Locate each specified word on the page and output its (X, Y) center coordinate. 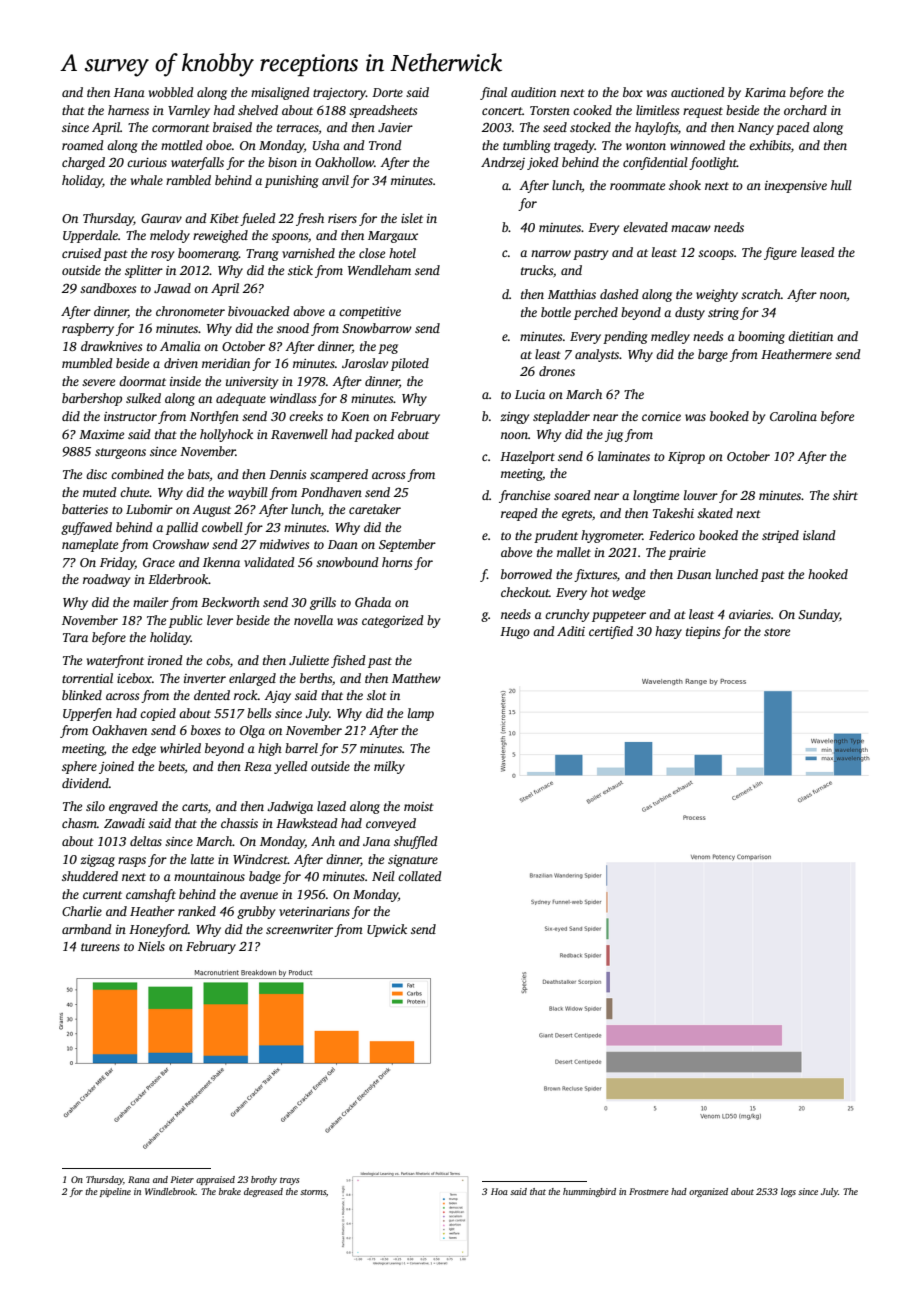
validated (269, 562)
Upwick (387, 930)
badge (265, 877)
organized (708, 1192)
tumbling (527, 146)
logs (788, 1192)
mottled (182, 145)
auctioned (698, 92)
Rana (139, 1179)
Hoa (499, 1191)
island (819, 535)
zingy (514, 418)
